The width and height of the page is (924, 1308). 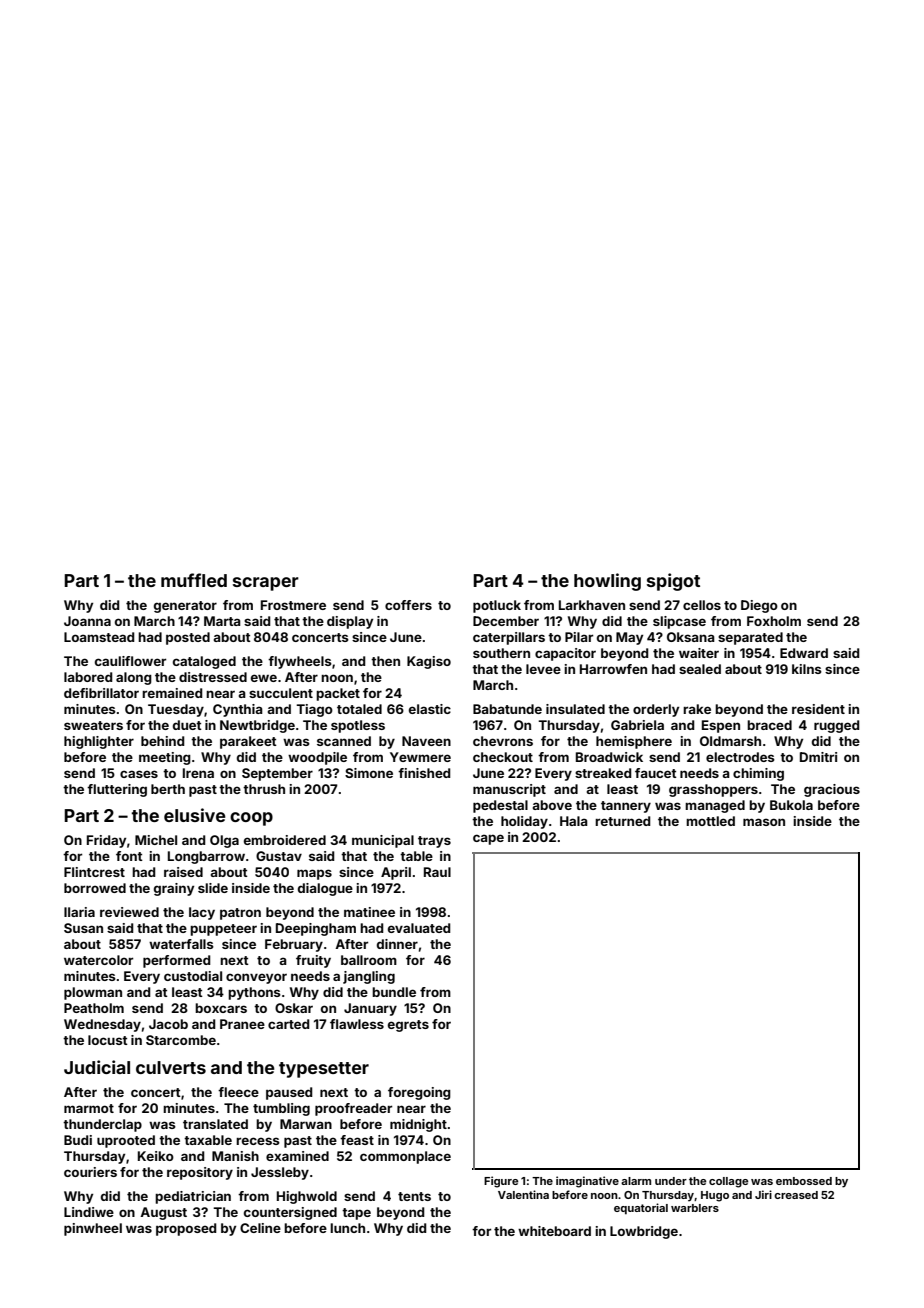 I want to click on cases, so click(x=139, y=774).
